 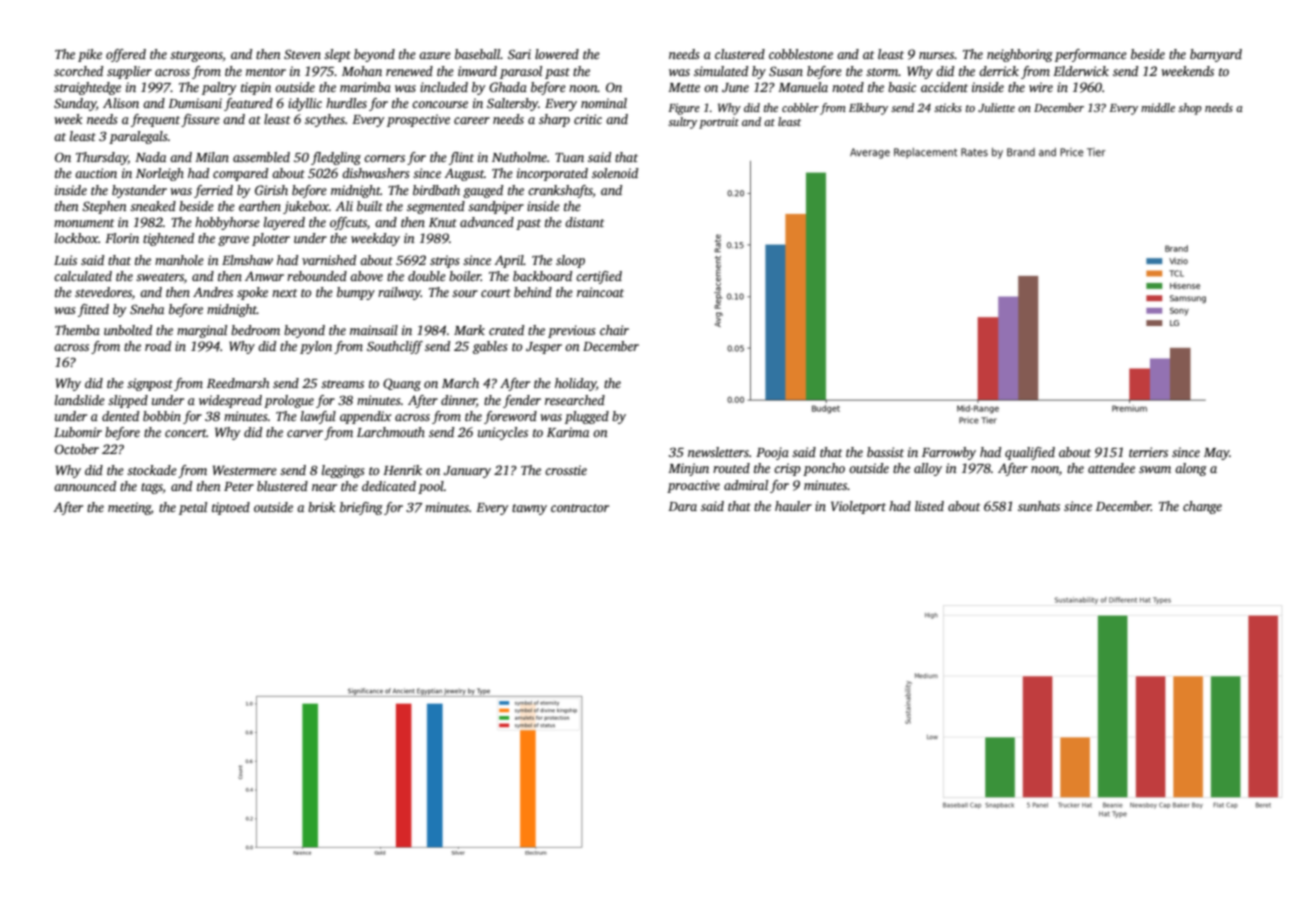 I want to click on alloy, so click(x=928, y=469).
